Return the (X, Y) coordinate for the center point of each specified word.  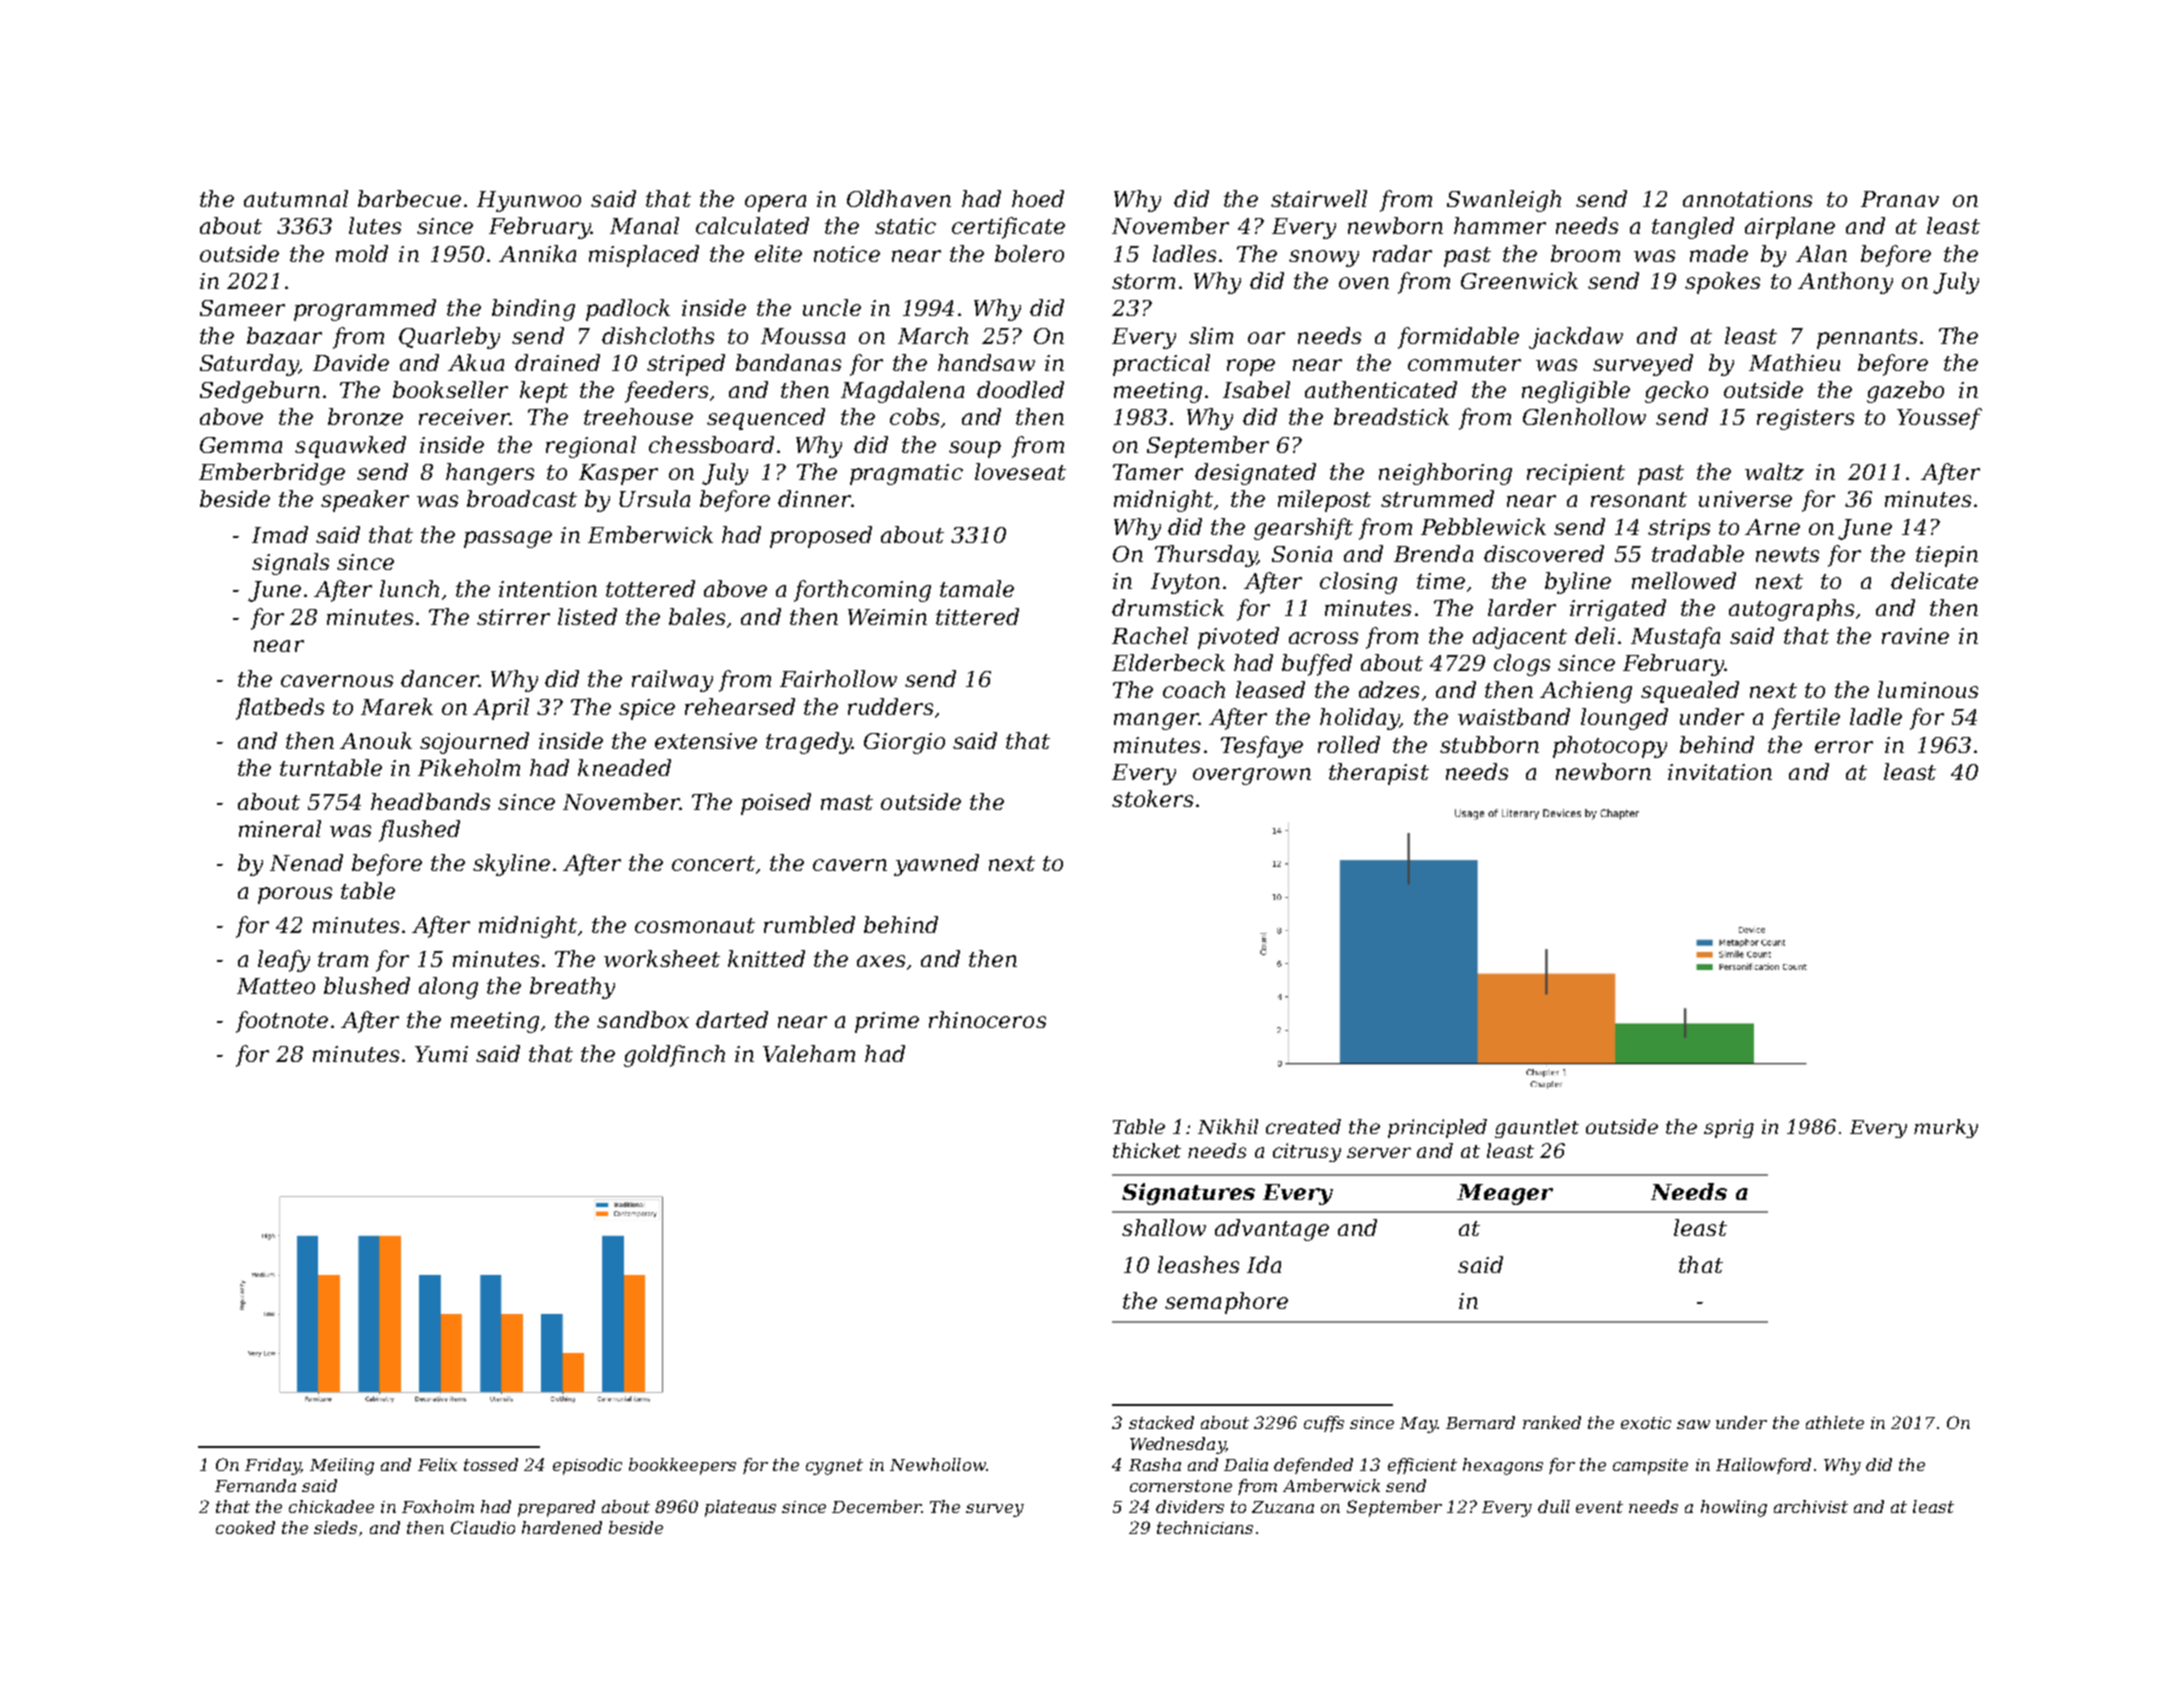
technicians (1205, 1527)
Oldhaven (899, 198)
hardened (562, 1527)
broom (1585, 253)
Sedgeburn (260, 392)
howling (1734, 1508)
